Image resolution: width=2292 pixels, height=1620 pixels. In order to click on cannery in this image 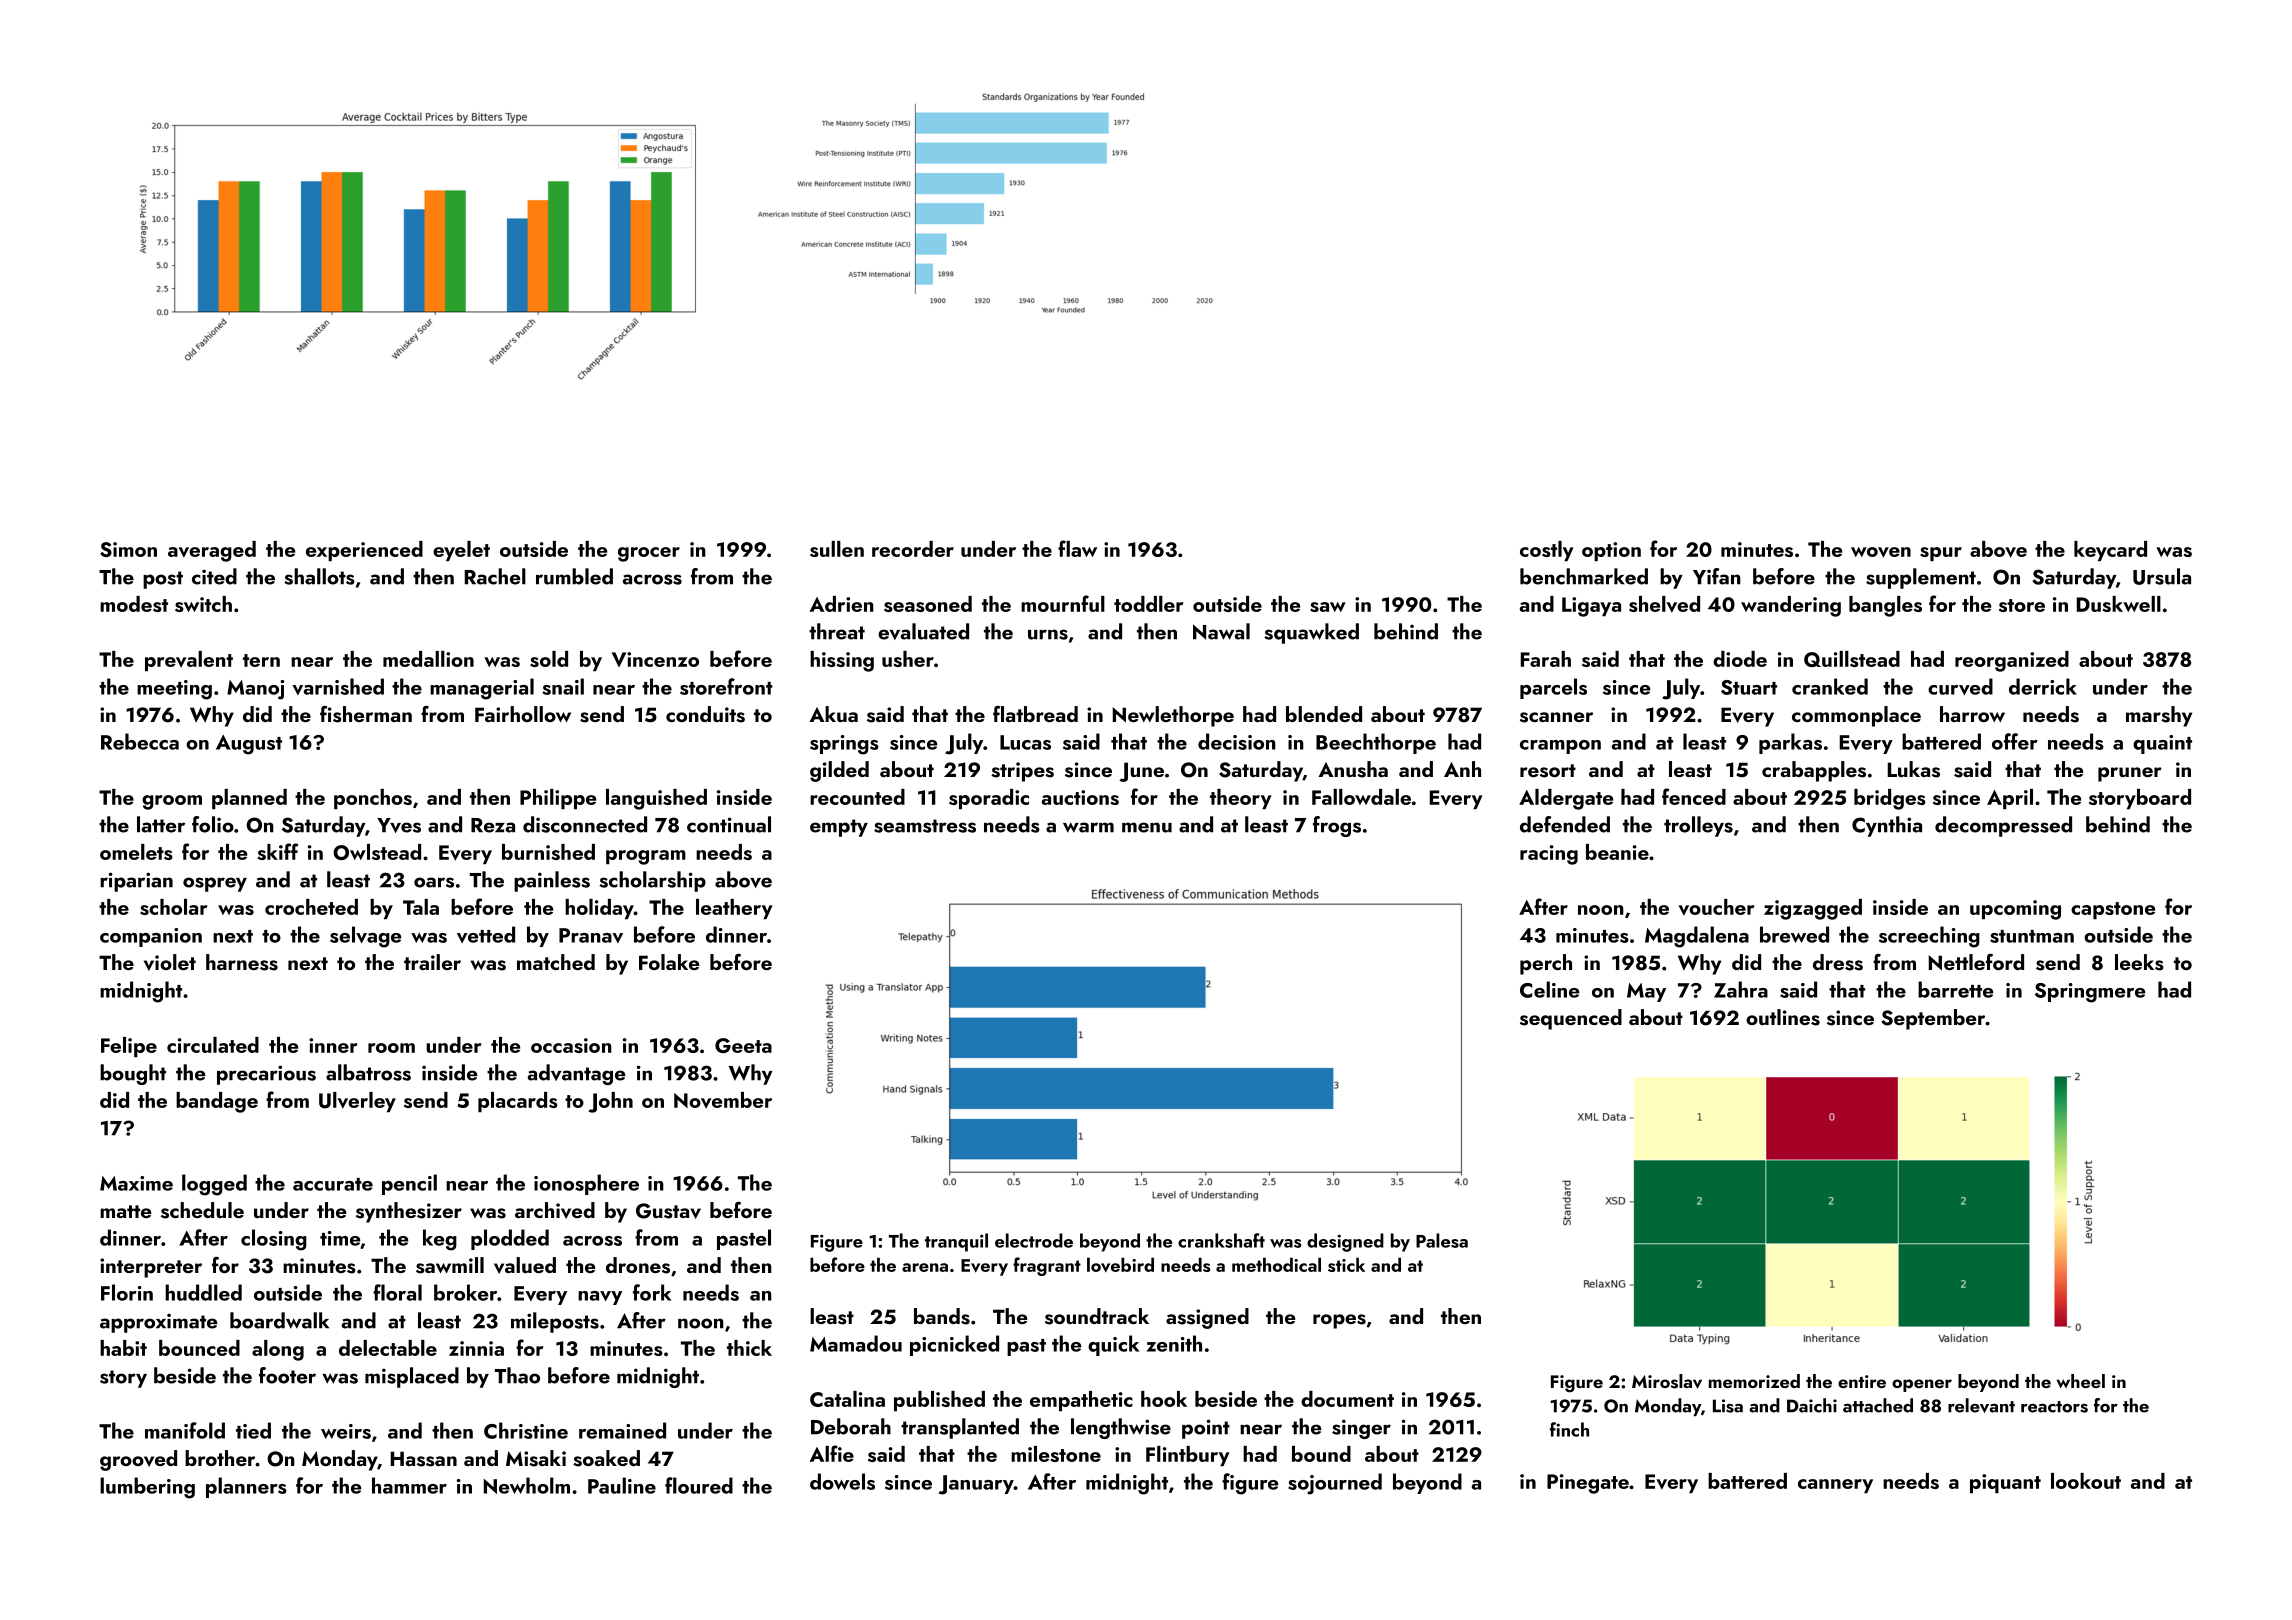, I will do `click(1835, 1486)`.
